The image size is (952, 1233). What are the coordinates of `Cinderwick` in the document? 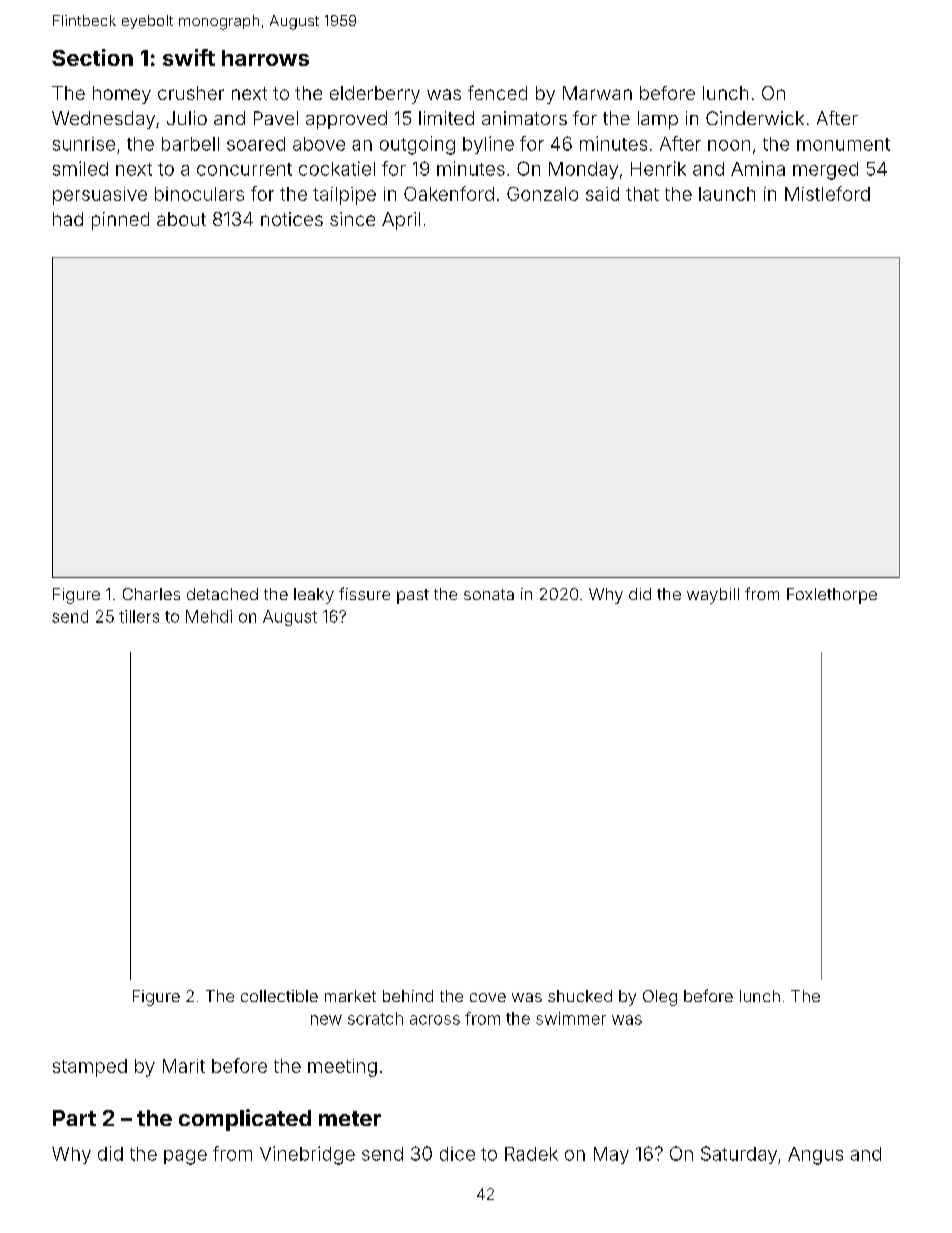 It's located at (755, 118).
